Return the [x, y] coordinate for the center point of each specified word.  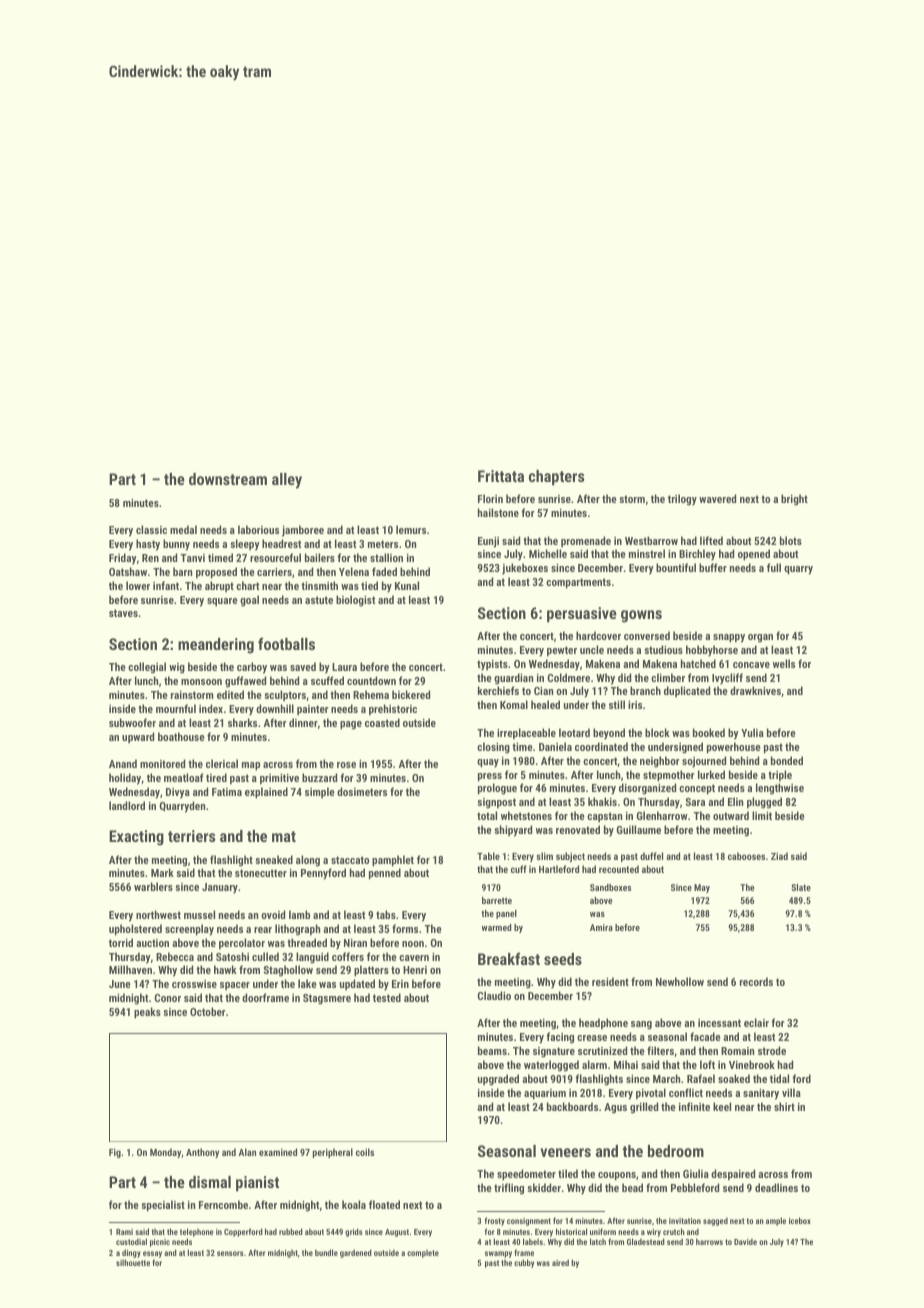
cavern [414, 958]
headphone [603, 1024]
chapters [557, 478]
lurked [711, 774]
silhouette [133, 1262]
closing [493, 748]
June [120, 984]
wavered [717, 498]
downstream [228, 479]
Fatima [227, 792]
